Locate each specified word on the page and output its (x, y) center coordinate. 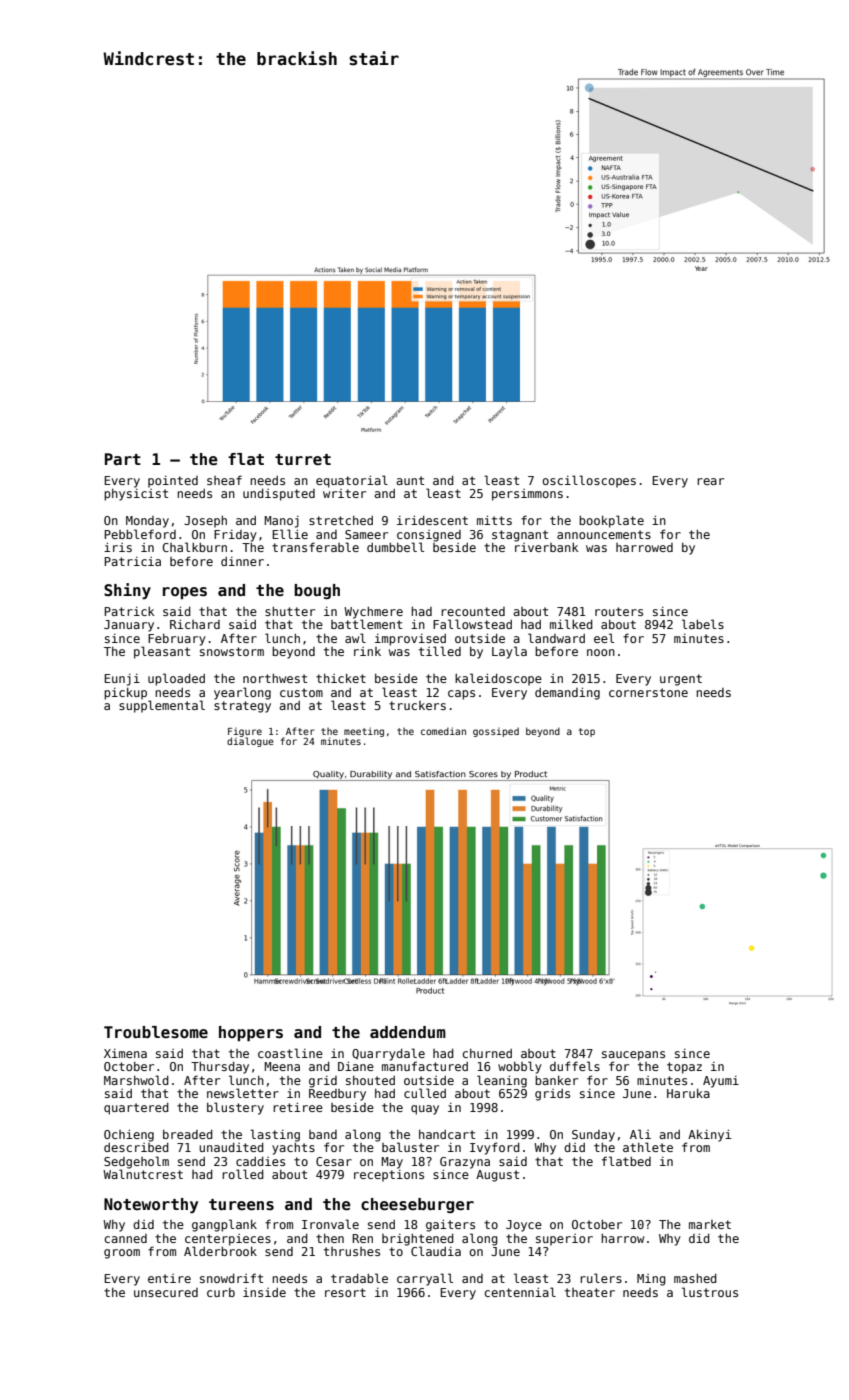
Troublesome (156, 1032)
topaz (684, 1068)
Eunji (122, 680)
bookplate (611, 521)
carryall (425, 1279)
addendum (408, 1032)
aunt (410, 480)
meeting (364, 732)
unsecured (166, 1292)
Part (123, 459)
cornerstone (648, 692)
